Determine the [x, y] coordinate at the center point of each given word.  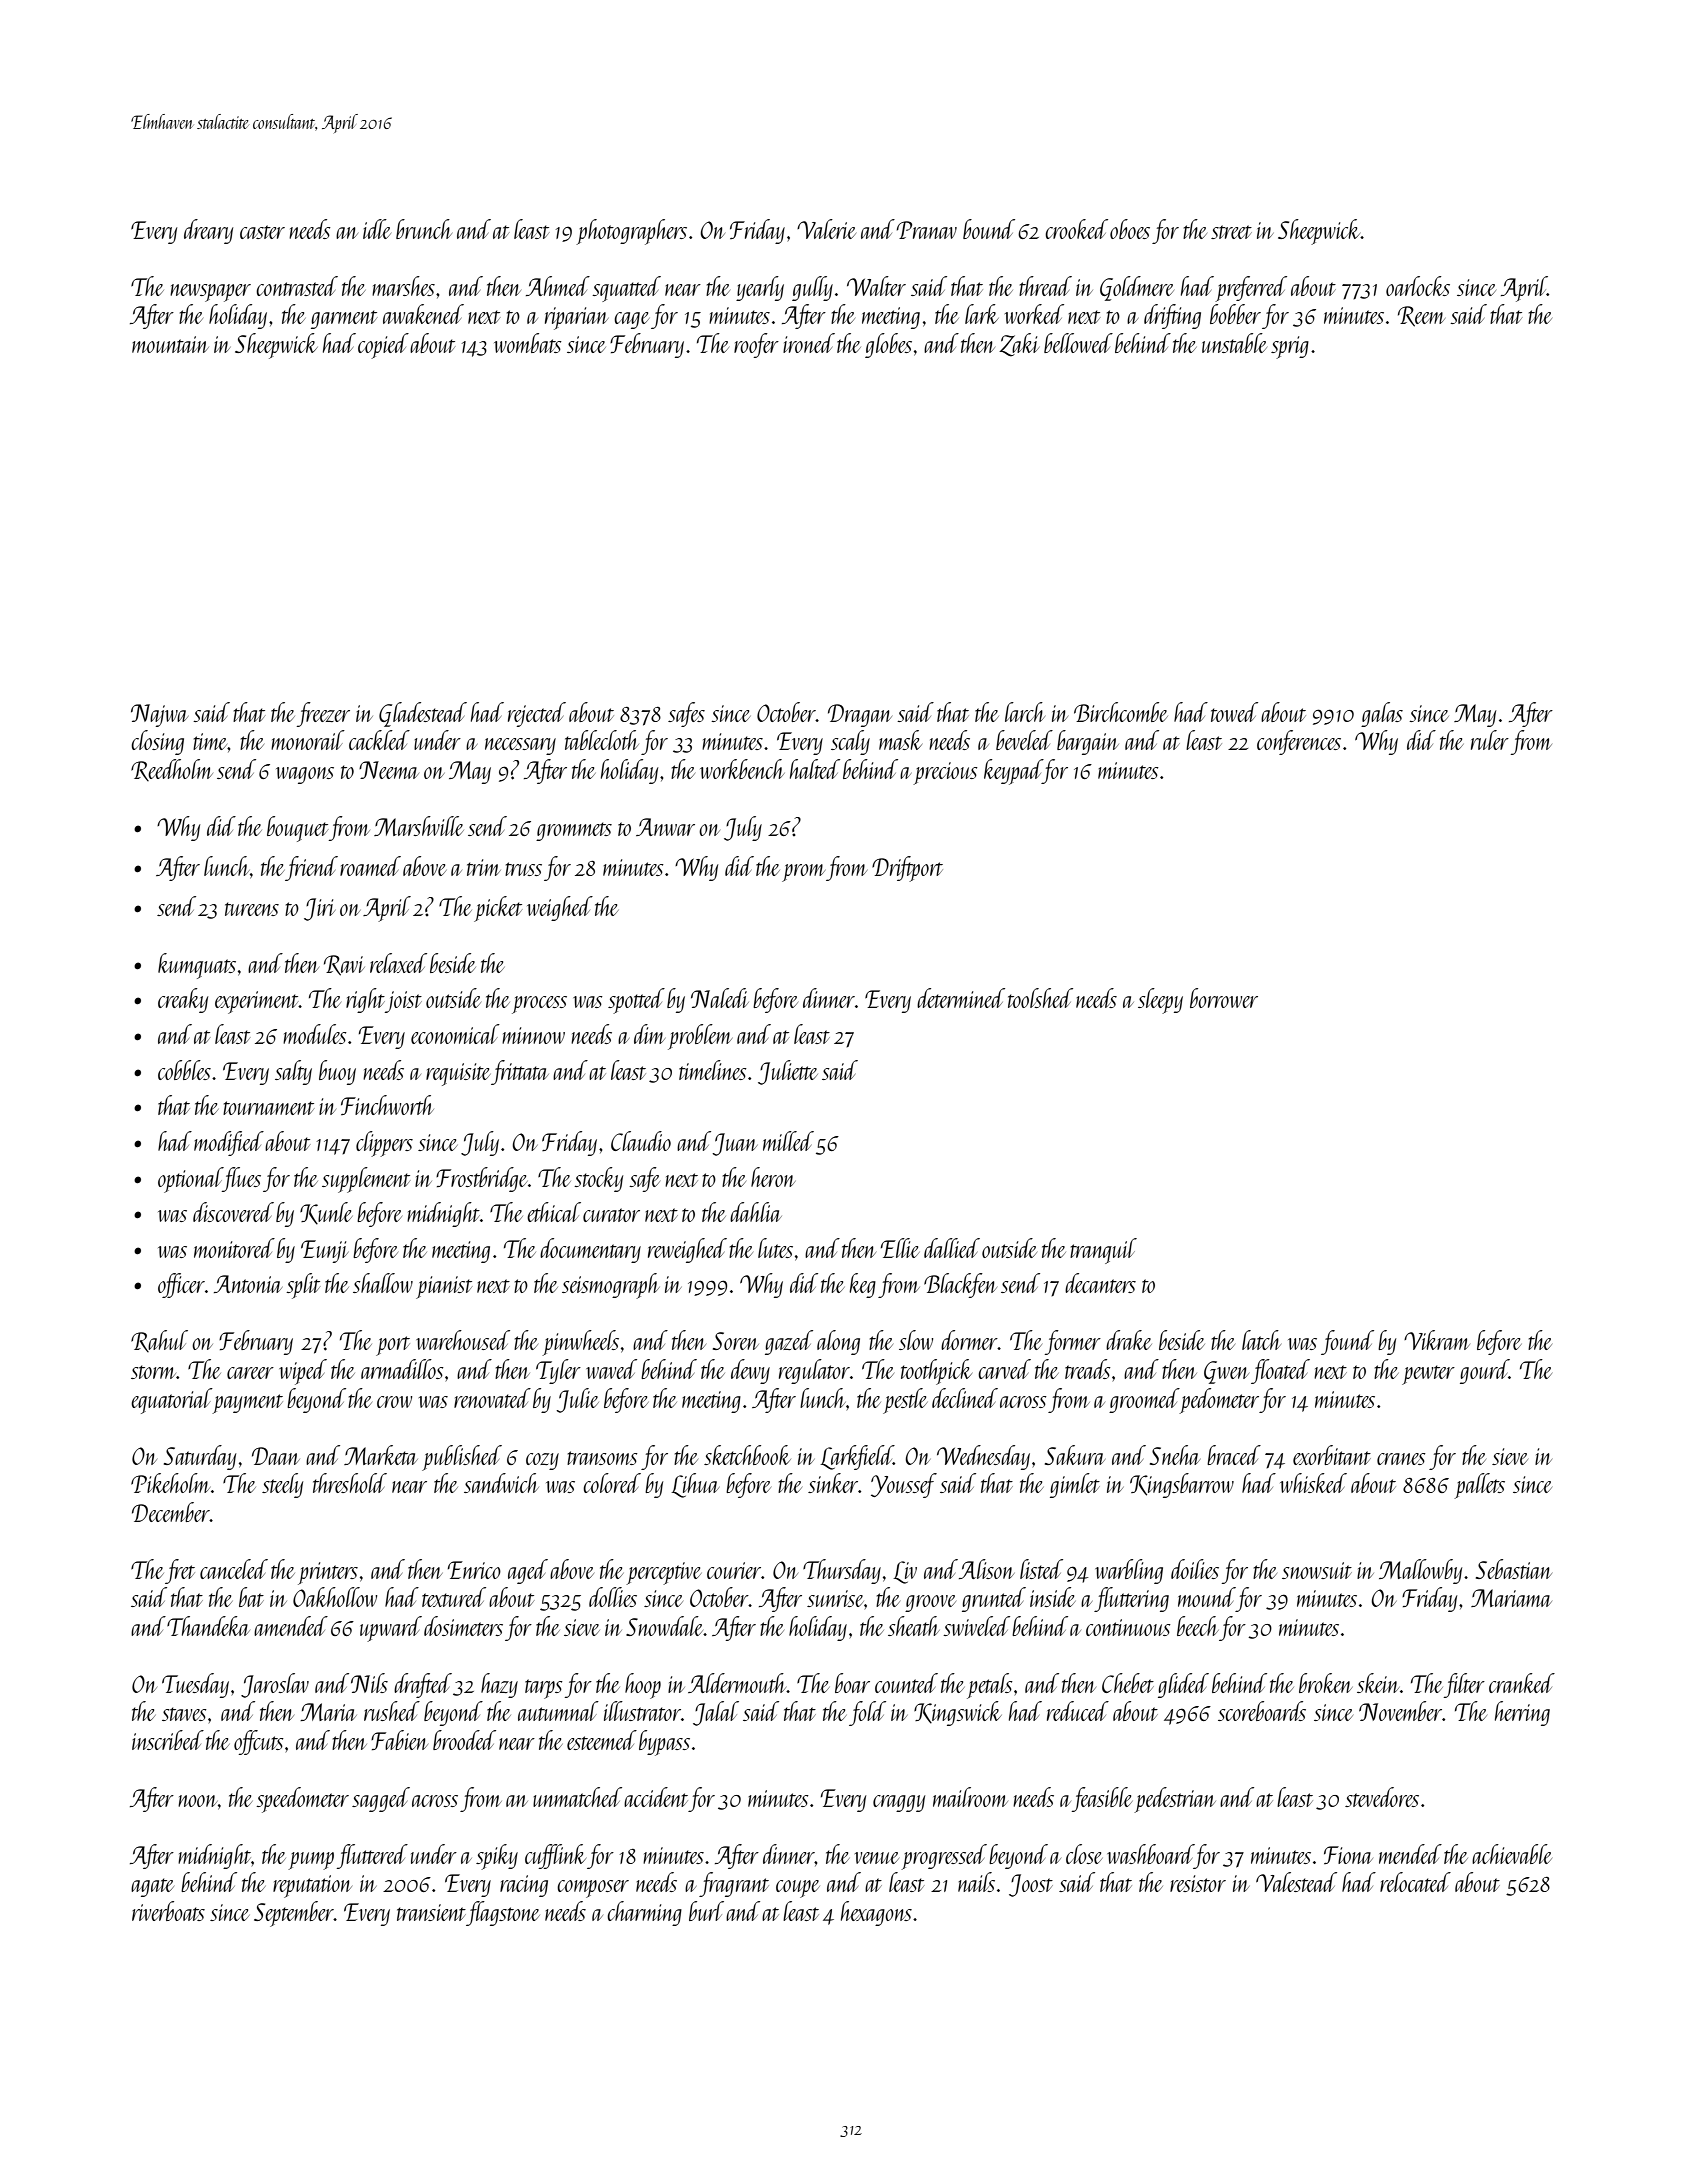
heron [773, 1177]
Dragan [860, 715]
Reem [1421, 316]
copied [383, 346]
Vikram [1437, 1340]
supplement [366, 1180]
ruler [1490, 740]
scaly [850, 742]
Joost [1031, 1885]
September [294, 1914]
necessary [520, 746]
